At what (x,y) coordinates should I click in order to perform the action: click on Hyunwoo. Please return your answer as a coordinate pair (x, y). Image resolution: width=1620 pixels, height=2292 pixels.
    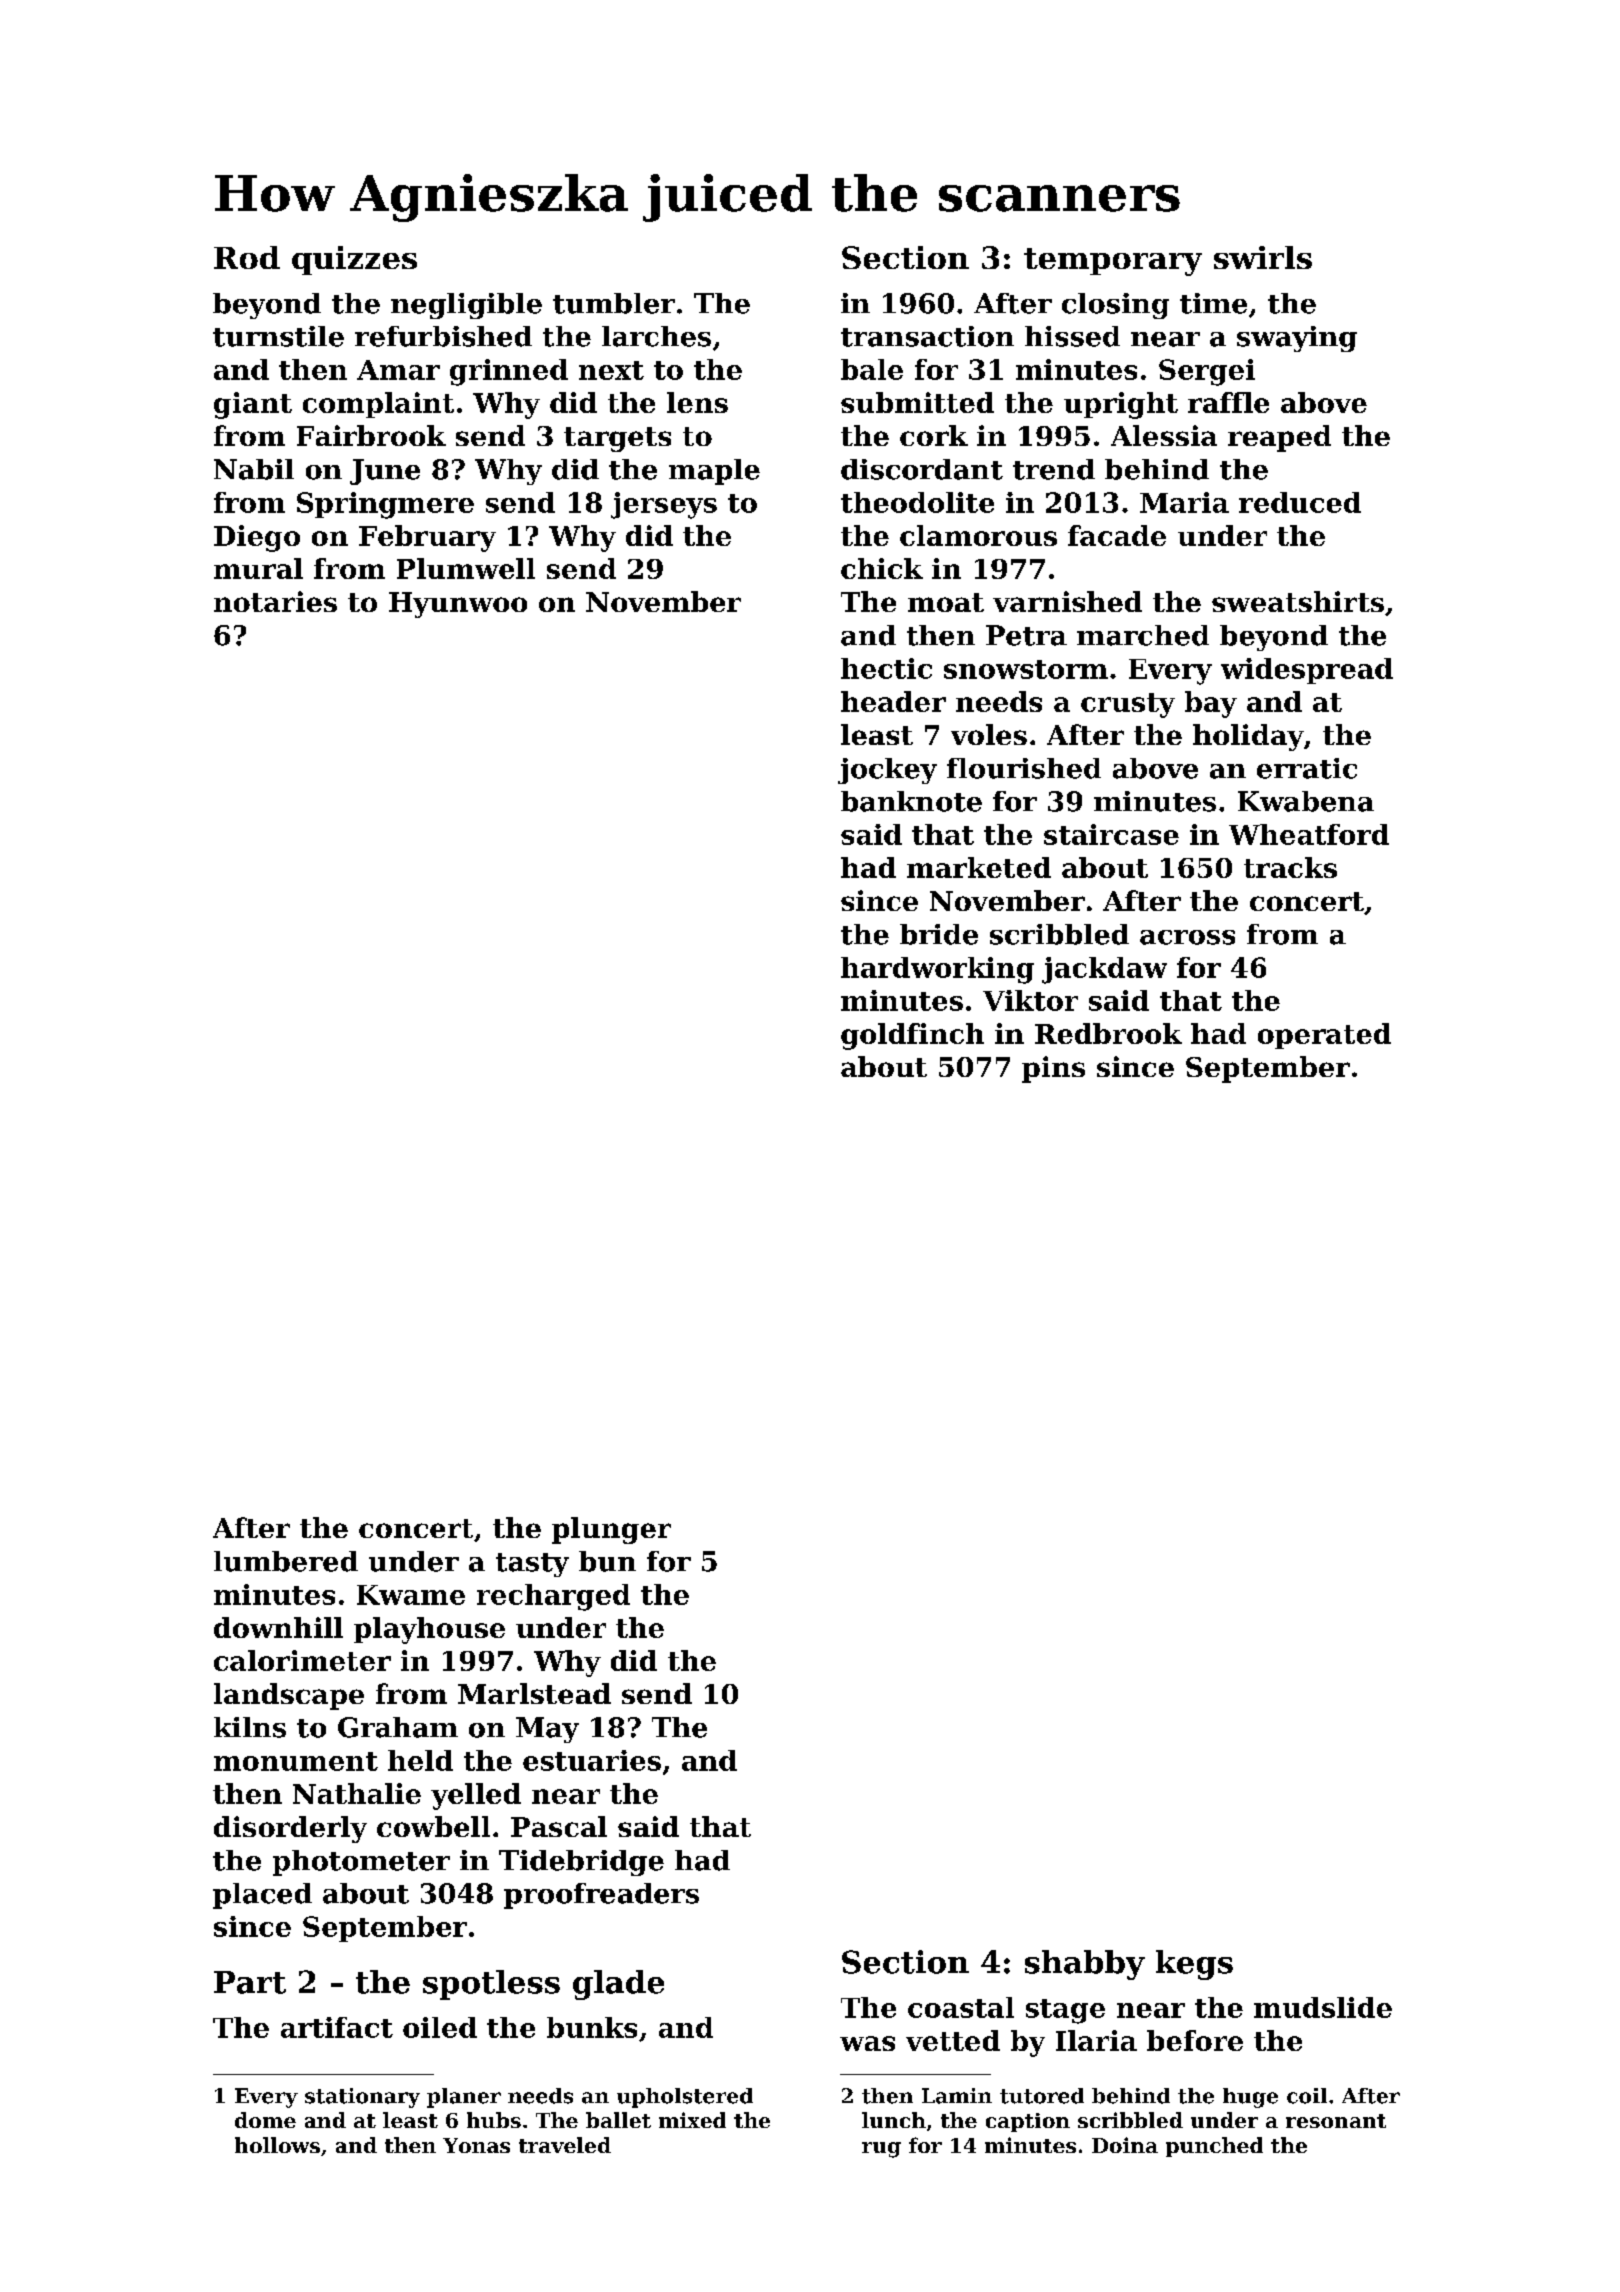
    Looking at the image, I should click on (458, 605).
